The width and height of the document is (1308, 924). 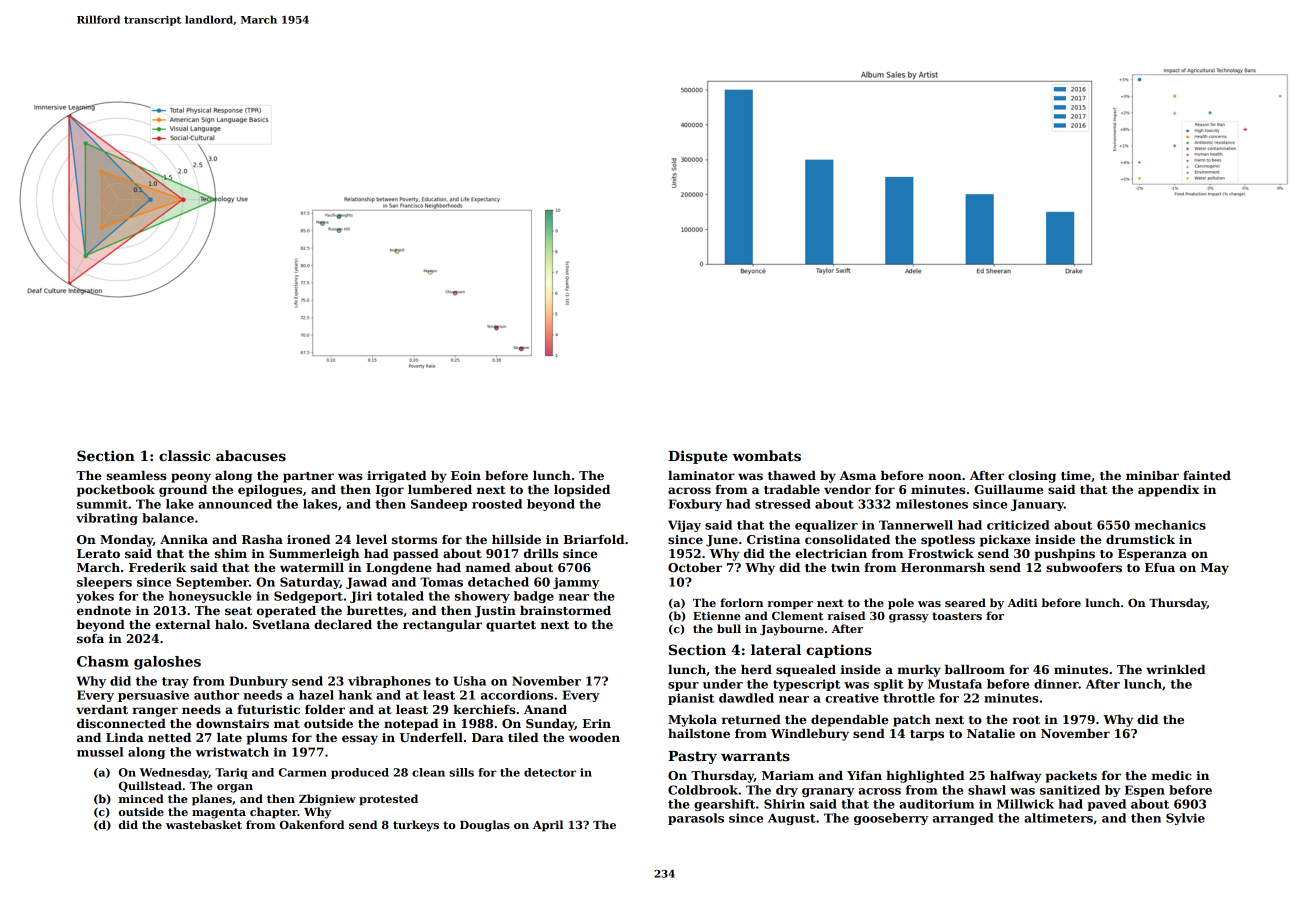 I want to click on wastebasket, so click(x=204, y=824).
